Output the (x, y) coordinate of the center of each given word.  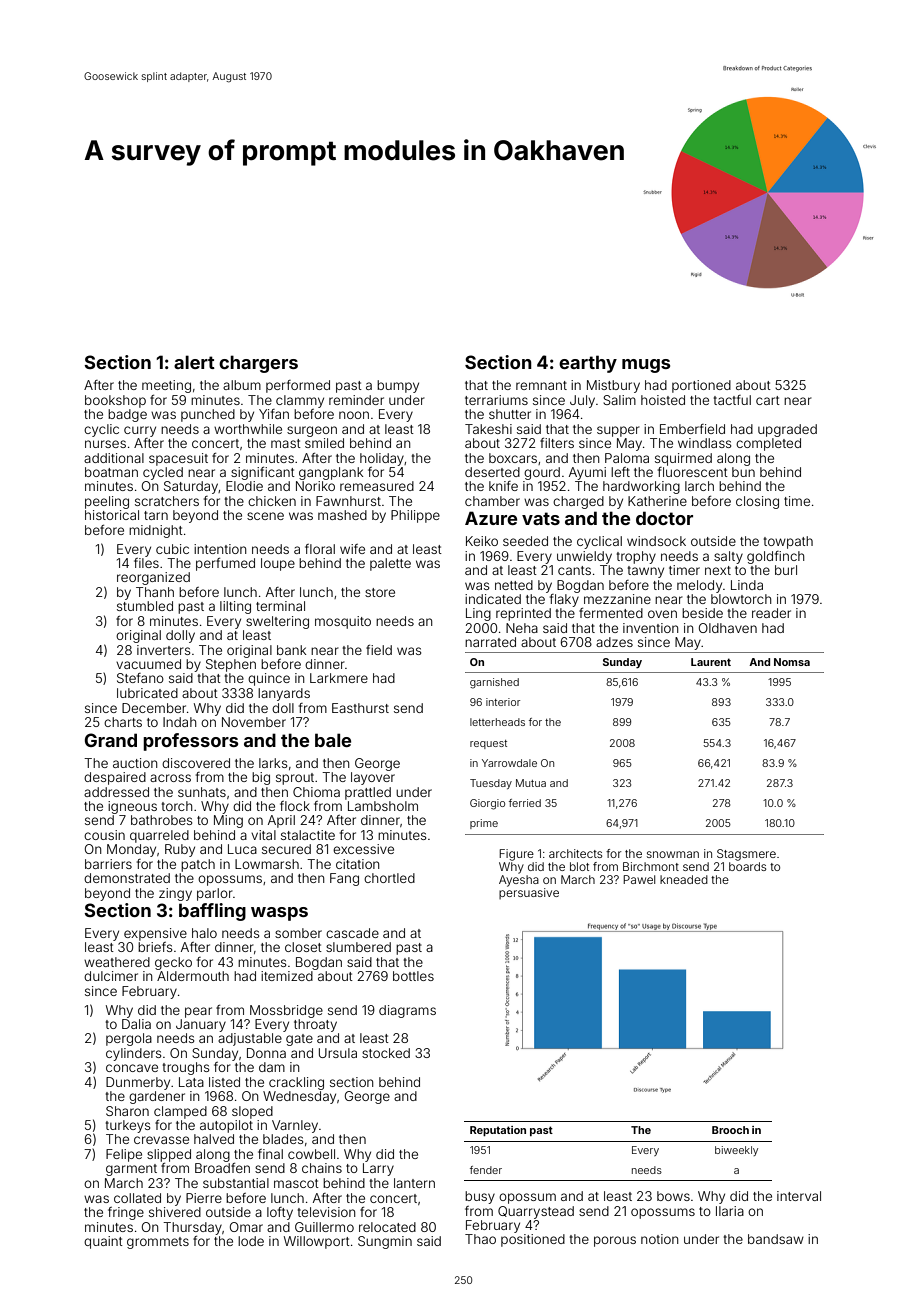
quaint (103, 1242)
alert (194, 362)
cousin (104, 835)
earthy (588, 364)
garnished (494, 683)
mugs (646, 366)
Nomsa (792, 662)
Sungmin (385, 1242)
